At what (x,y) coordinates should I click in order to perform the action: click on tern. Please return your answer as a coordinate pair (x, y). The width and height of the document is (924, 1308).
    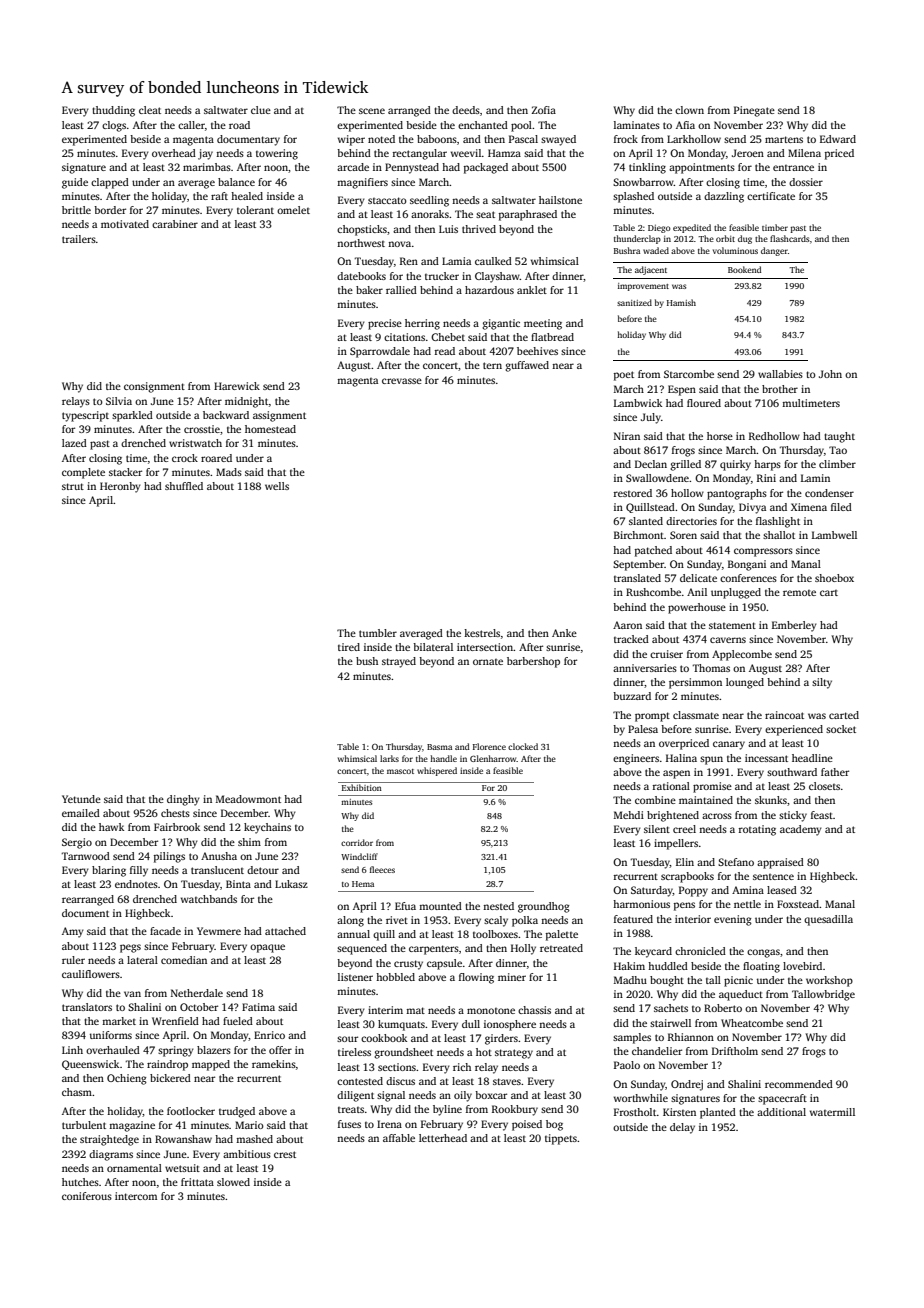
    Looking at the image, I should click on (492, 365).
